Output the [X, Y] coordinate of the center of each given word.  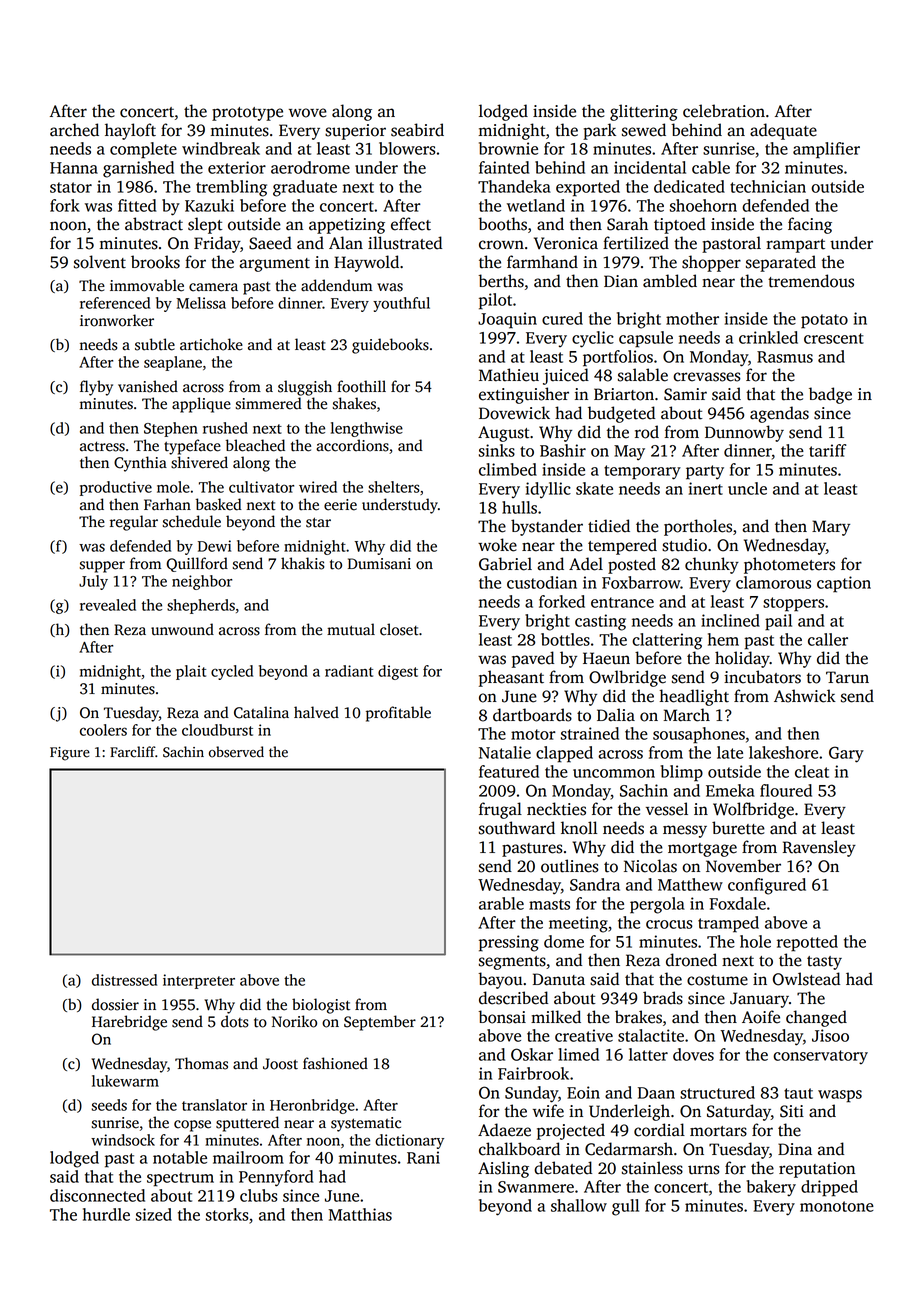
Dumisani [379, 564]
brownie [508, 148]
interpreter [199, 981]
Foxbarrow [641, 582]
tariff [827, 450]
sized [154, 1214]
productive [116, 488]
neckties [556, 809]
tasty [824, 963]
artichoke [211, 344]
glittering [644, 112]
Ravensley [819, 848]
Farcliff [132, 752]
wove [308, 113]
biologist [321, 1006]
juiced [566, 376]
